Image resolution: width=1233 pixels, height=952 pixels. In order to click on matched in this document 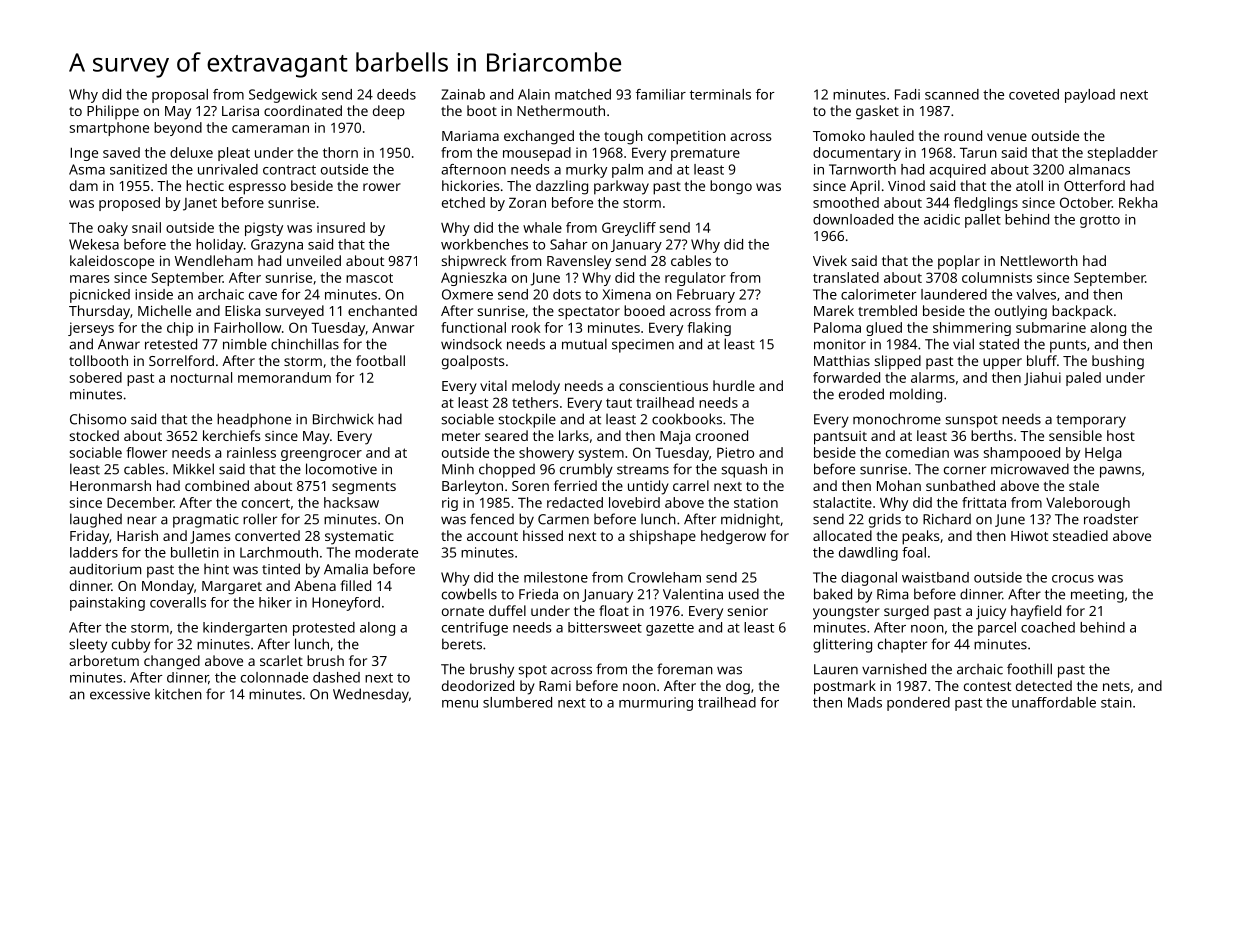, I will do `click(583, 94)`.
